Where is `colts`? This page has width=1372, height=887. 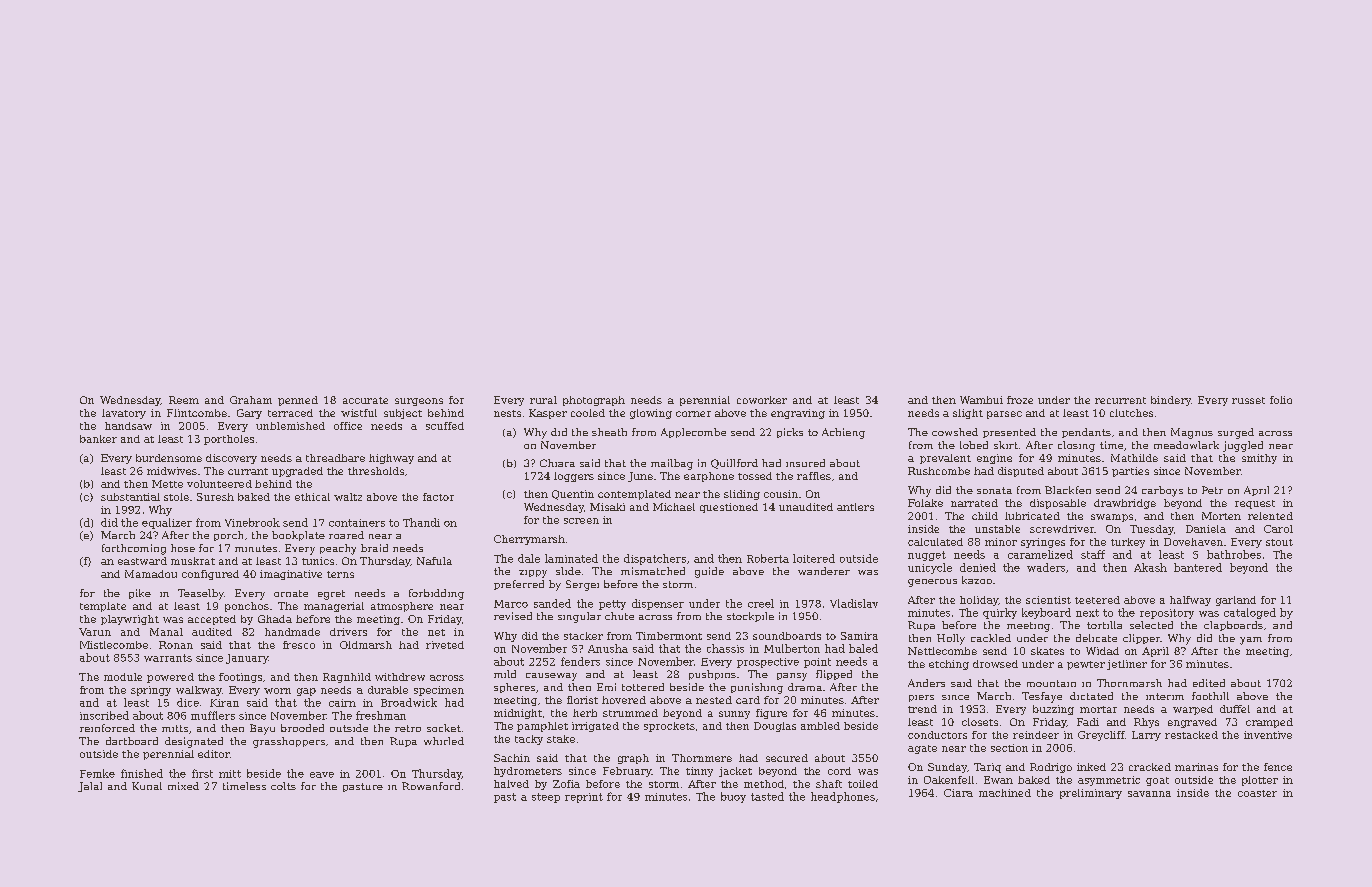 colts is located at coordinates (283, 786).
